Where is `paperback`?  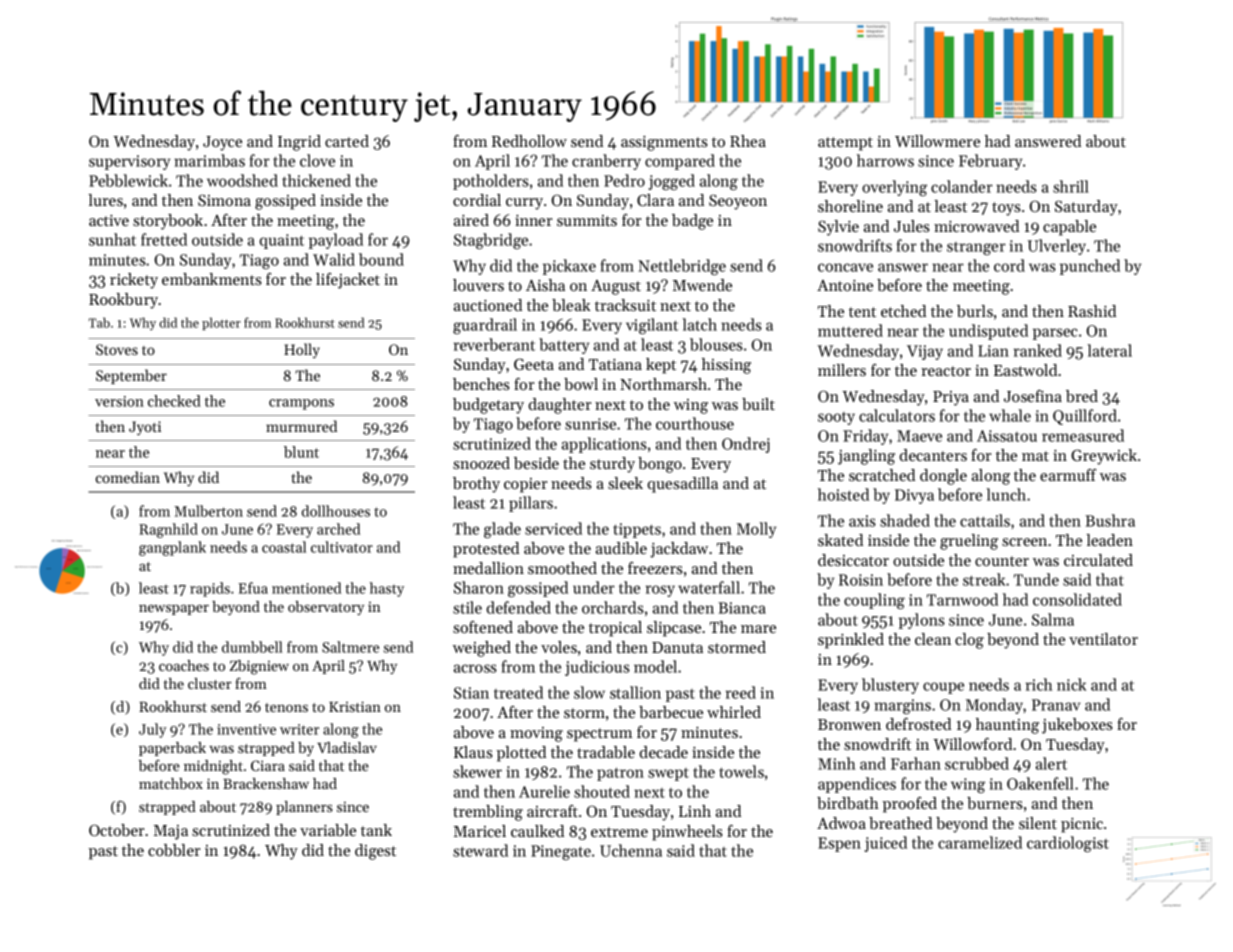 paperback is located at coordinates (172, 749).
